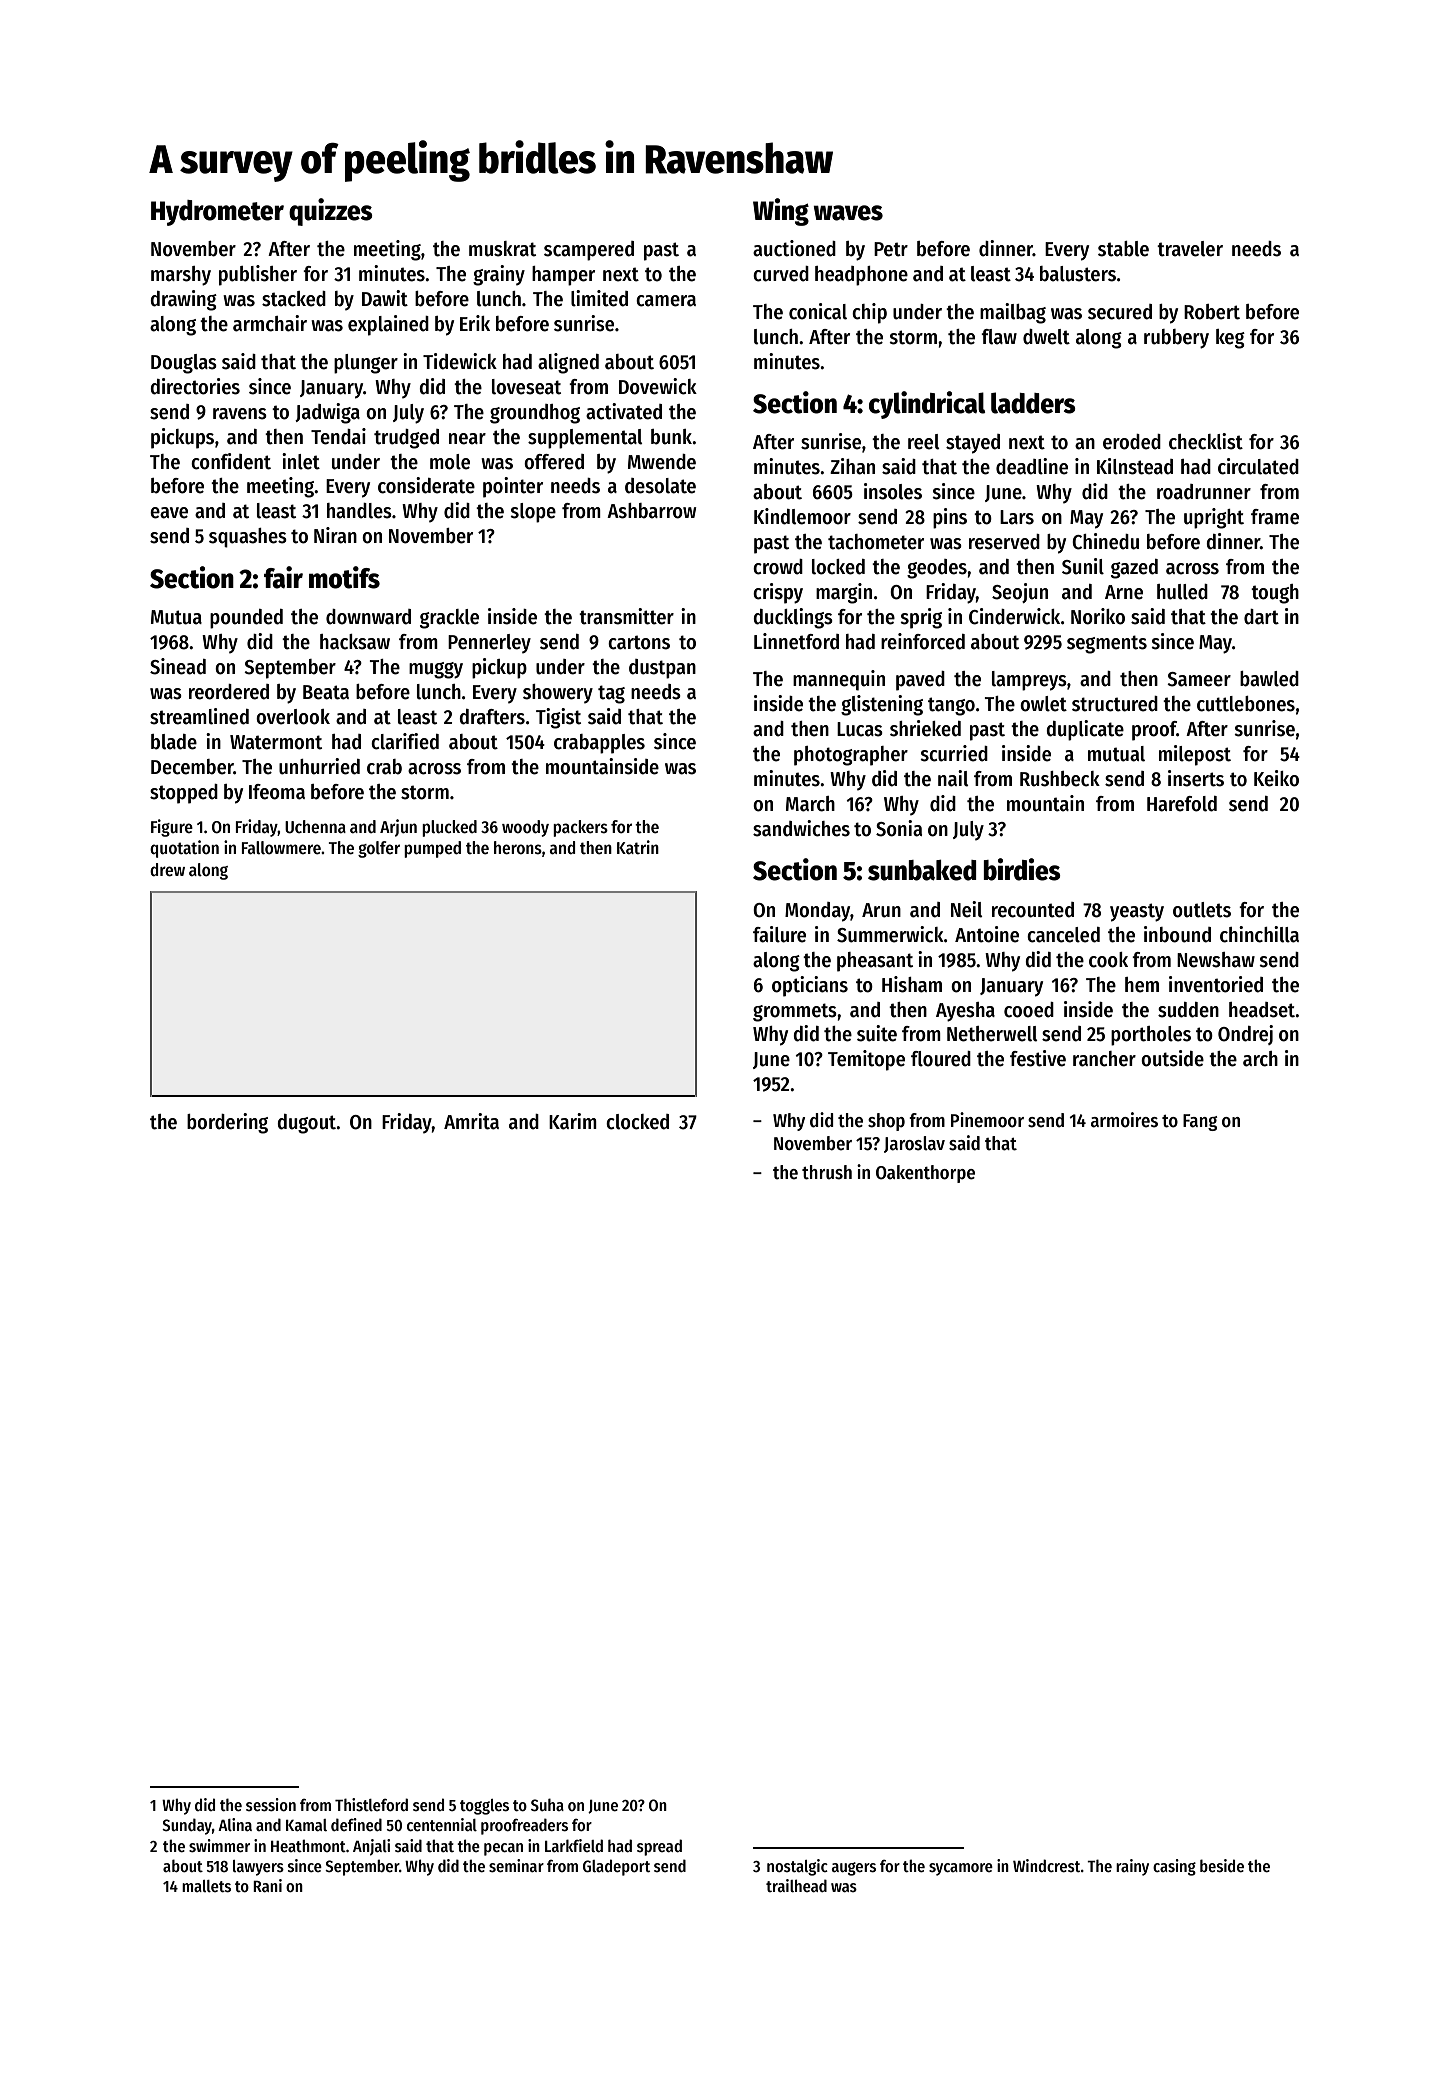  What do you see at coordinates (331, 212) in the screenshot?
I see `quizzes` at bounding box center [331, 212].
